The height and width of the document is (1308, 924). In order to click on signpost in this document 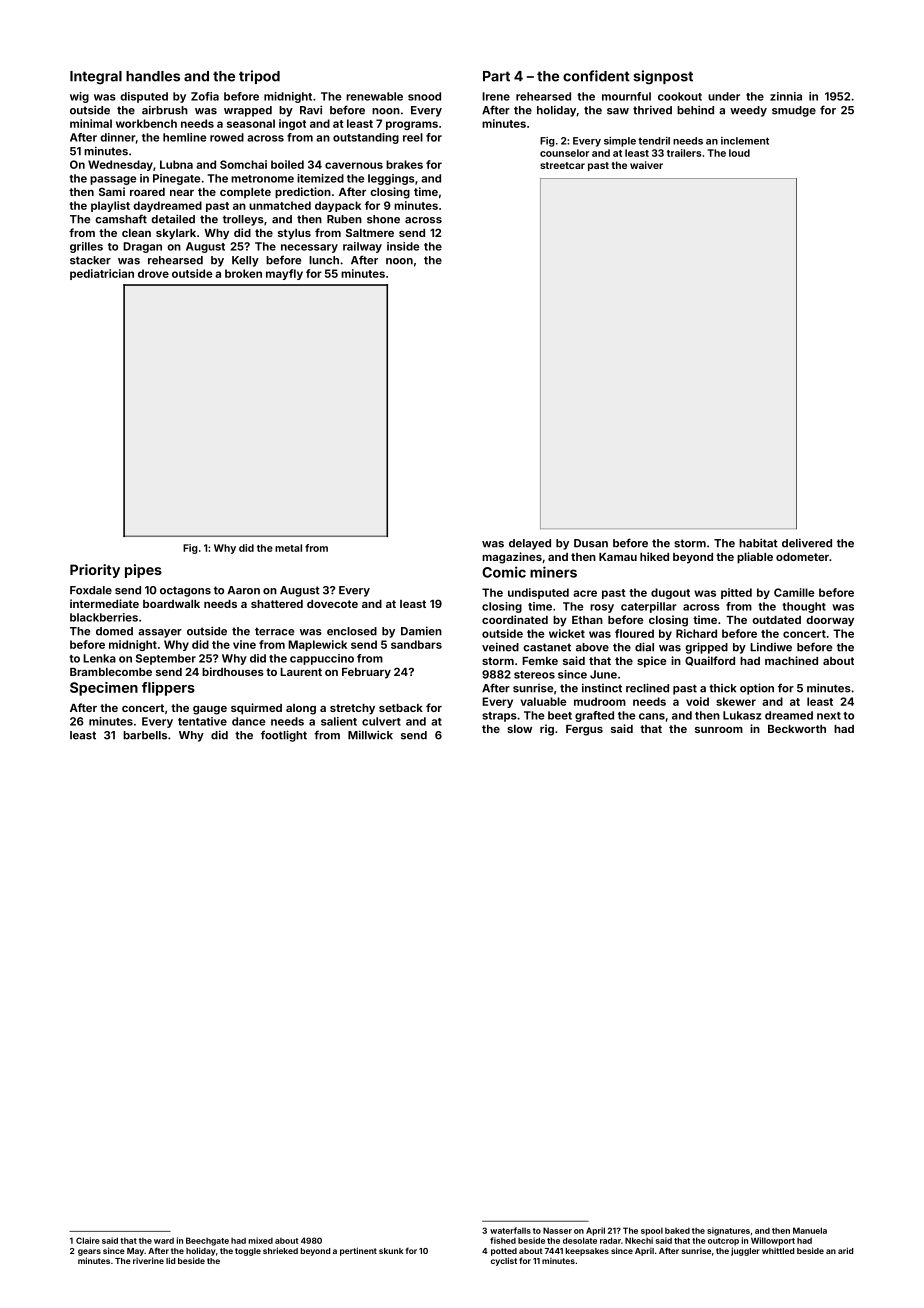, I will do `click(663, 77)`.
